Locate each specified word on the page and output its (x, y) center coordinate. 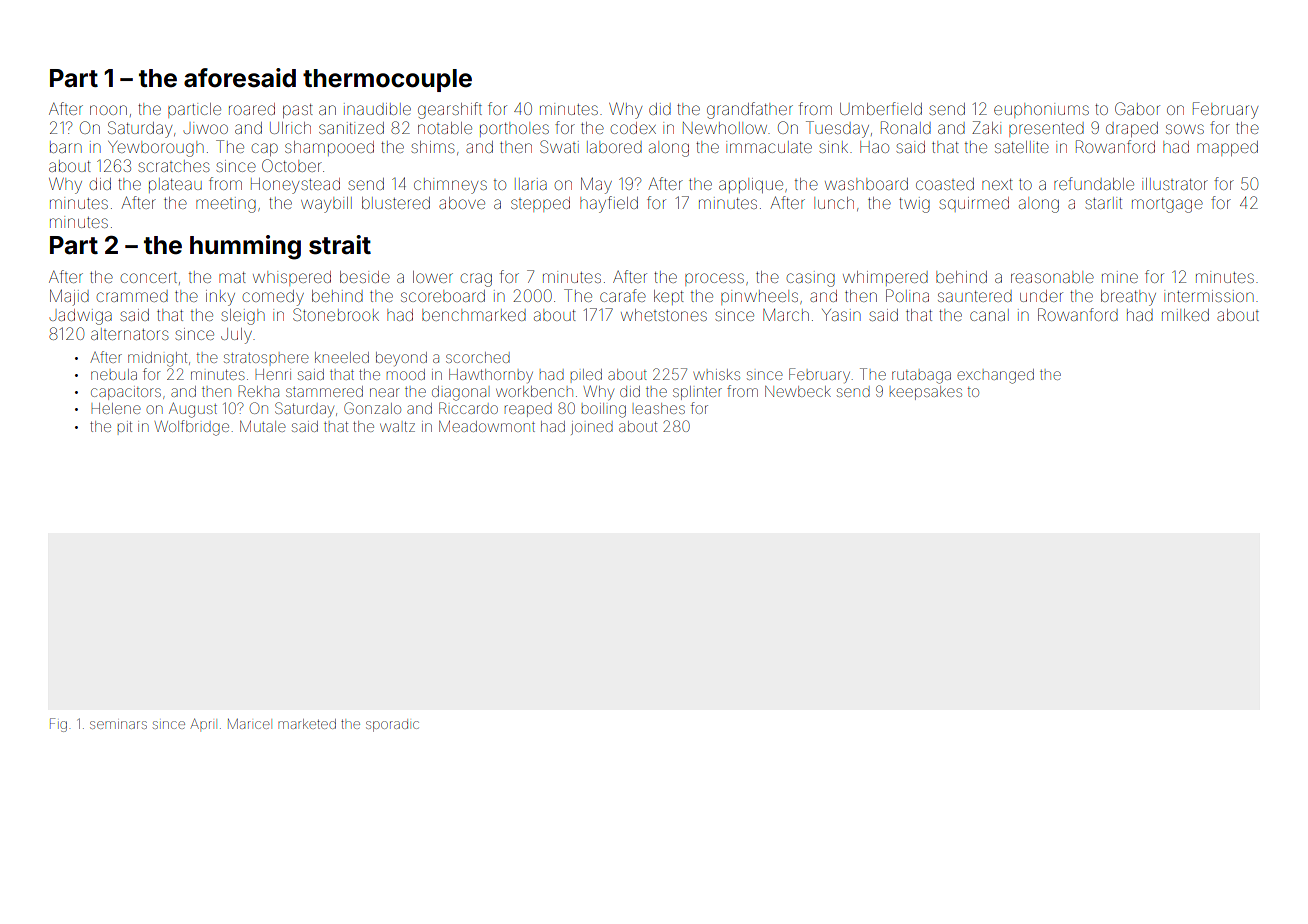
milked (1185, 315)
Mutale (263, 426)
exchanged (995, 376)
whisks (716, 374)
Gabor (1137, 108)
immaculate (769, 147)
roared (252, 109)
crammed (132, 297)
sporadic (392, 725)
